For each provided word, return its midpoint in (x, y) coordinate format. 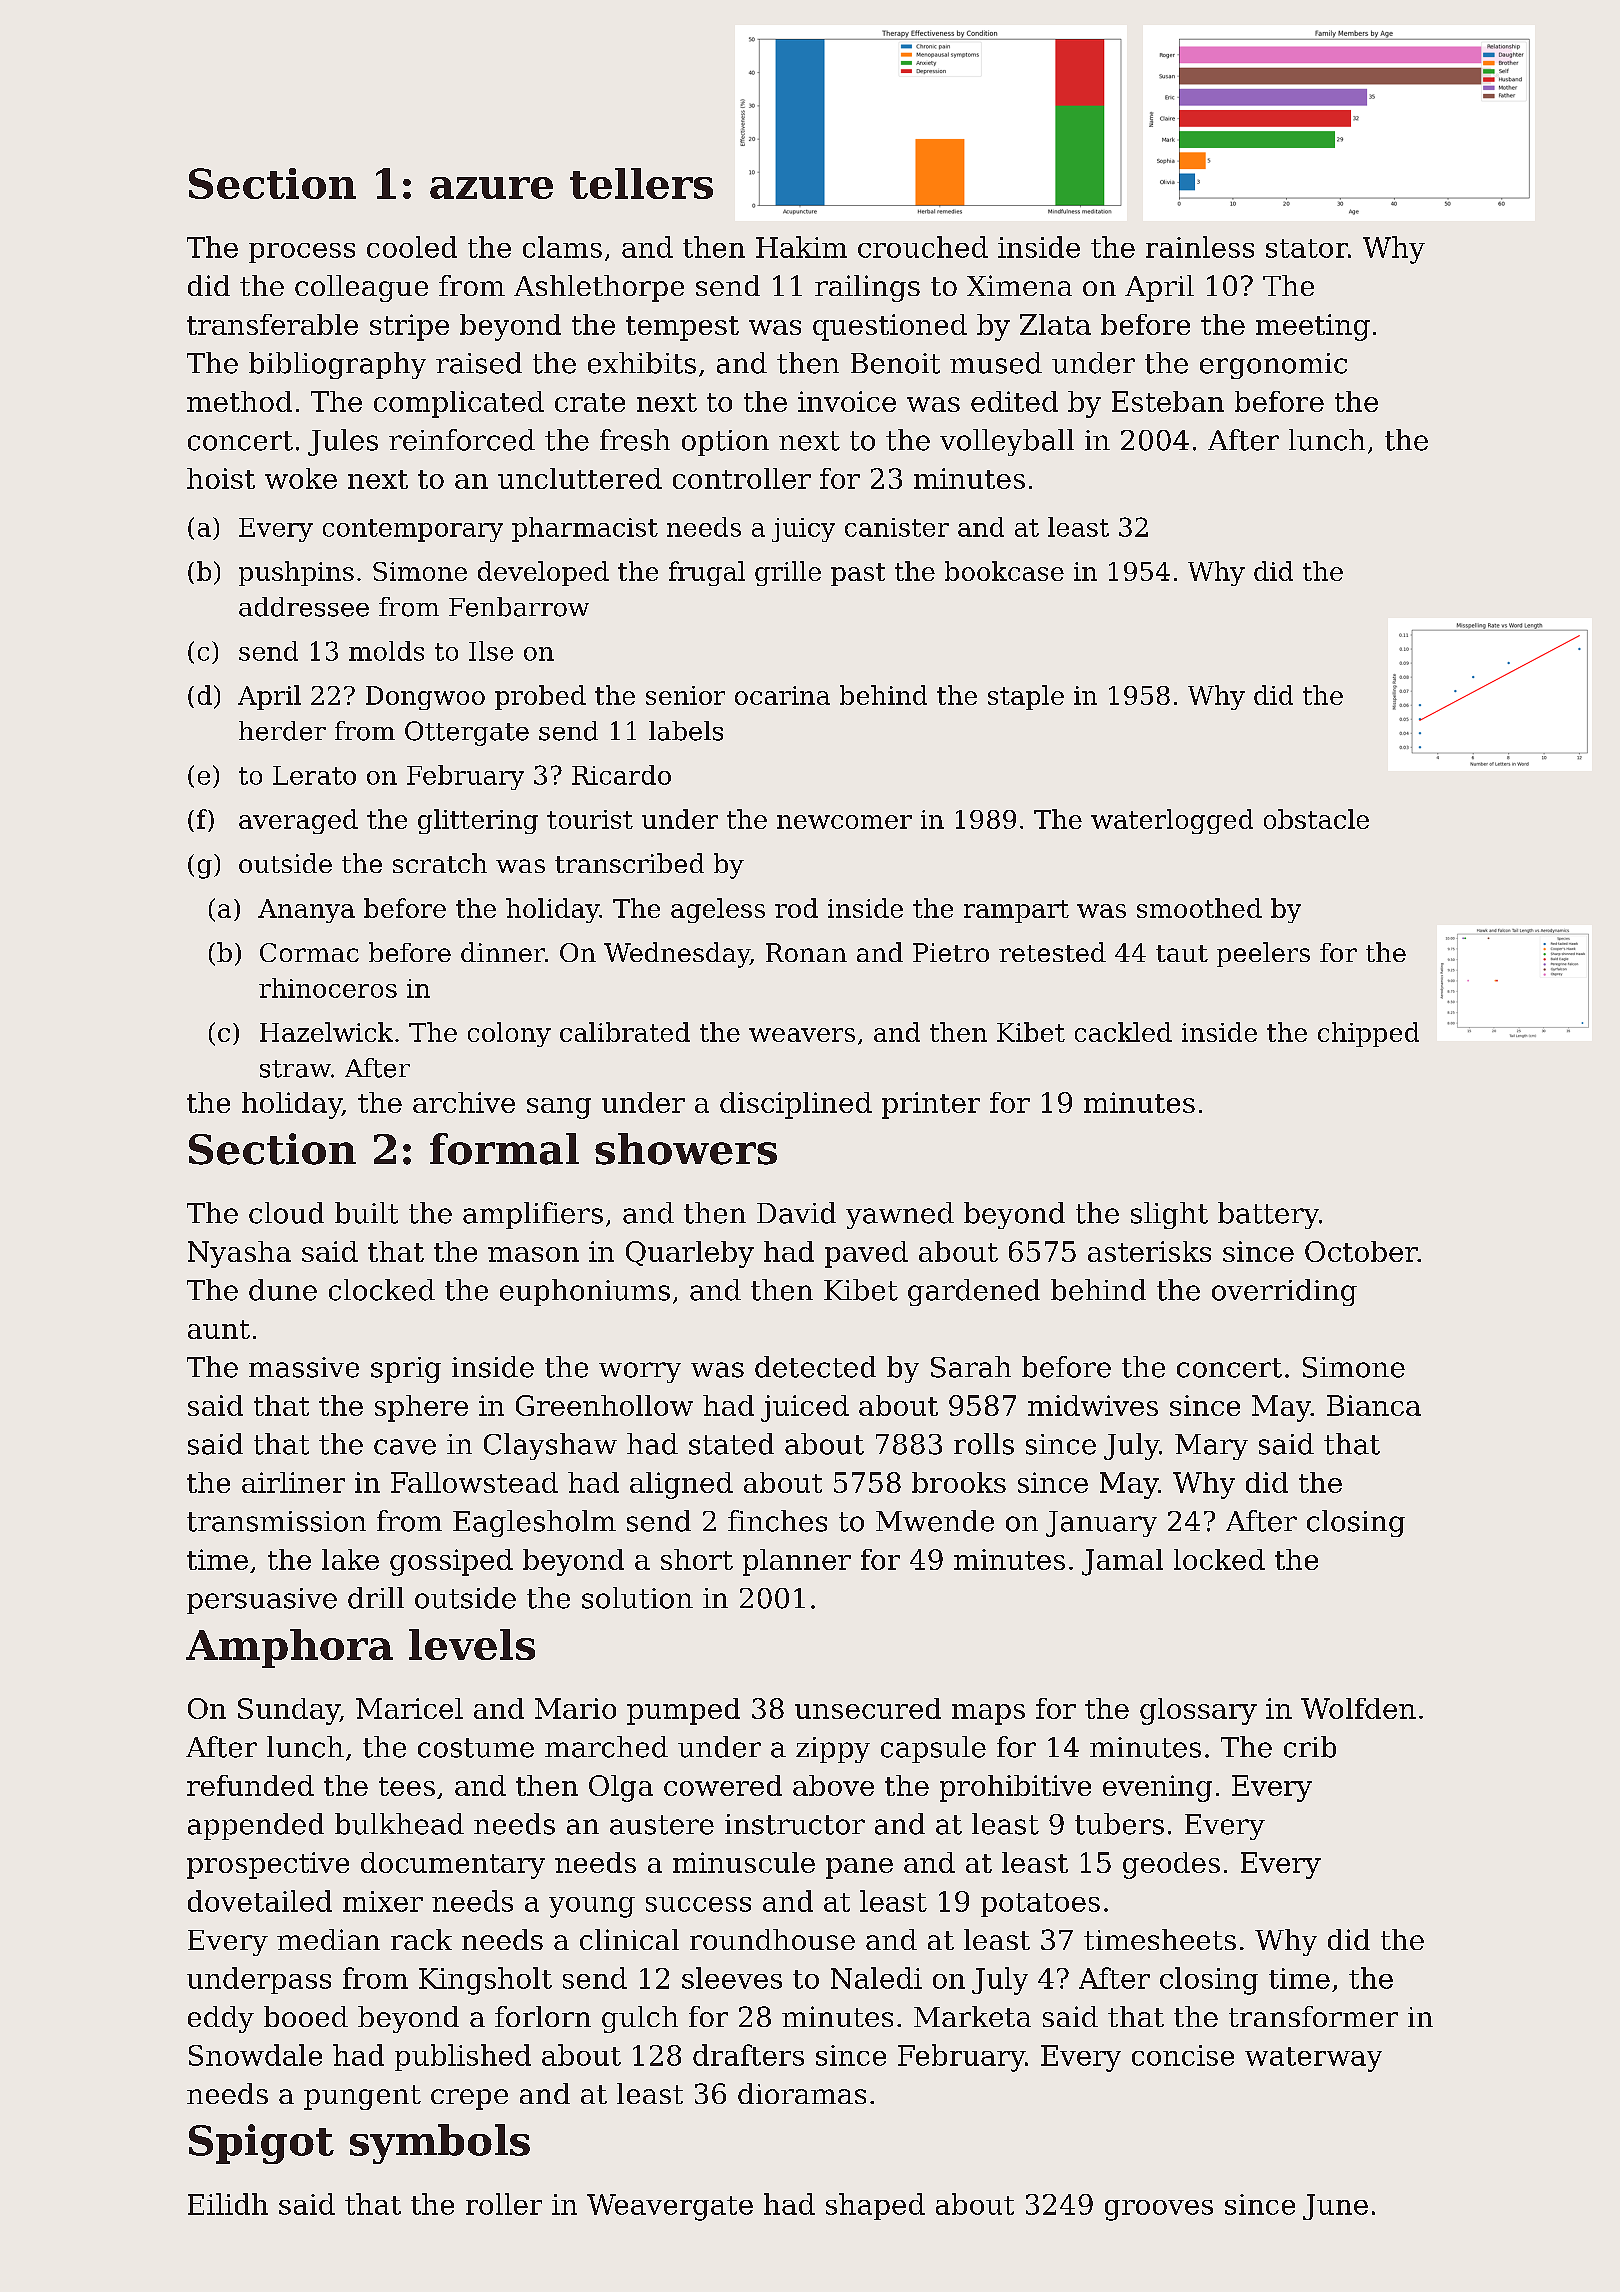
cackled (1123, 1032)
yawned (900, 1215)
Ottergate (467, 733)
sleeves (732, 1978)
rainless (1200, 247)
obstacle (1316, 819)
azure (491, 188)
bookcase (1004, 571)
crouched (923, 247)
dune (283, 1290)
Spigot (261, 2144)
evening (1157, 1788)
